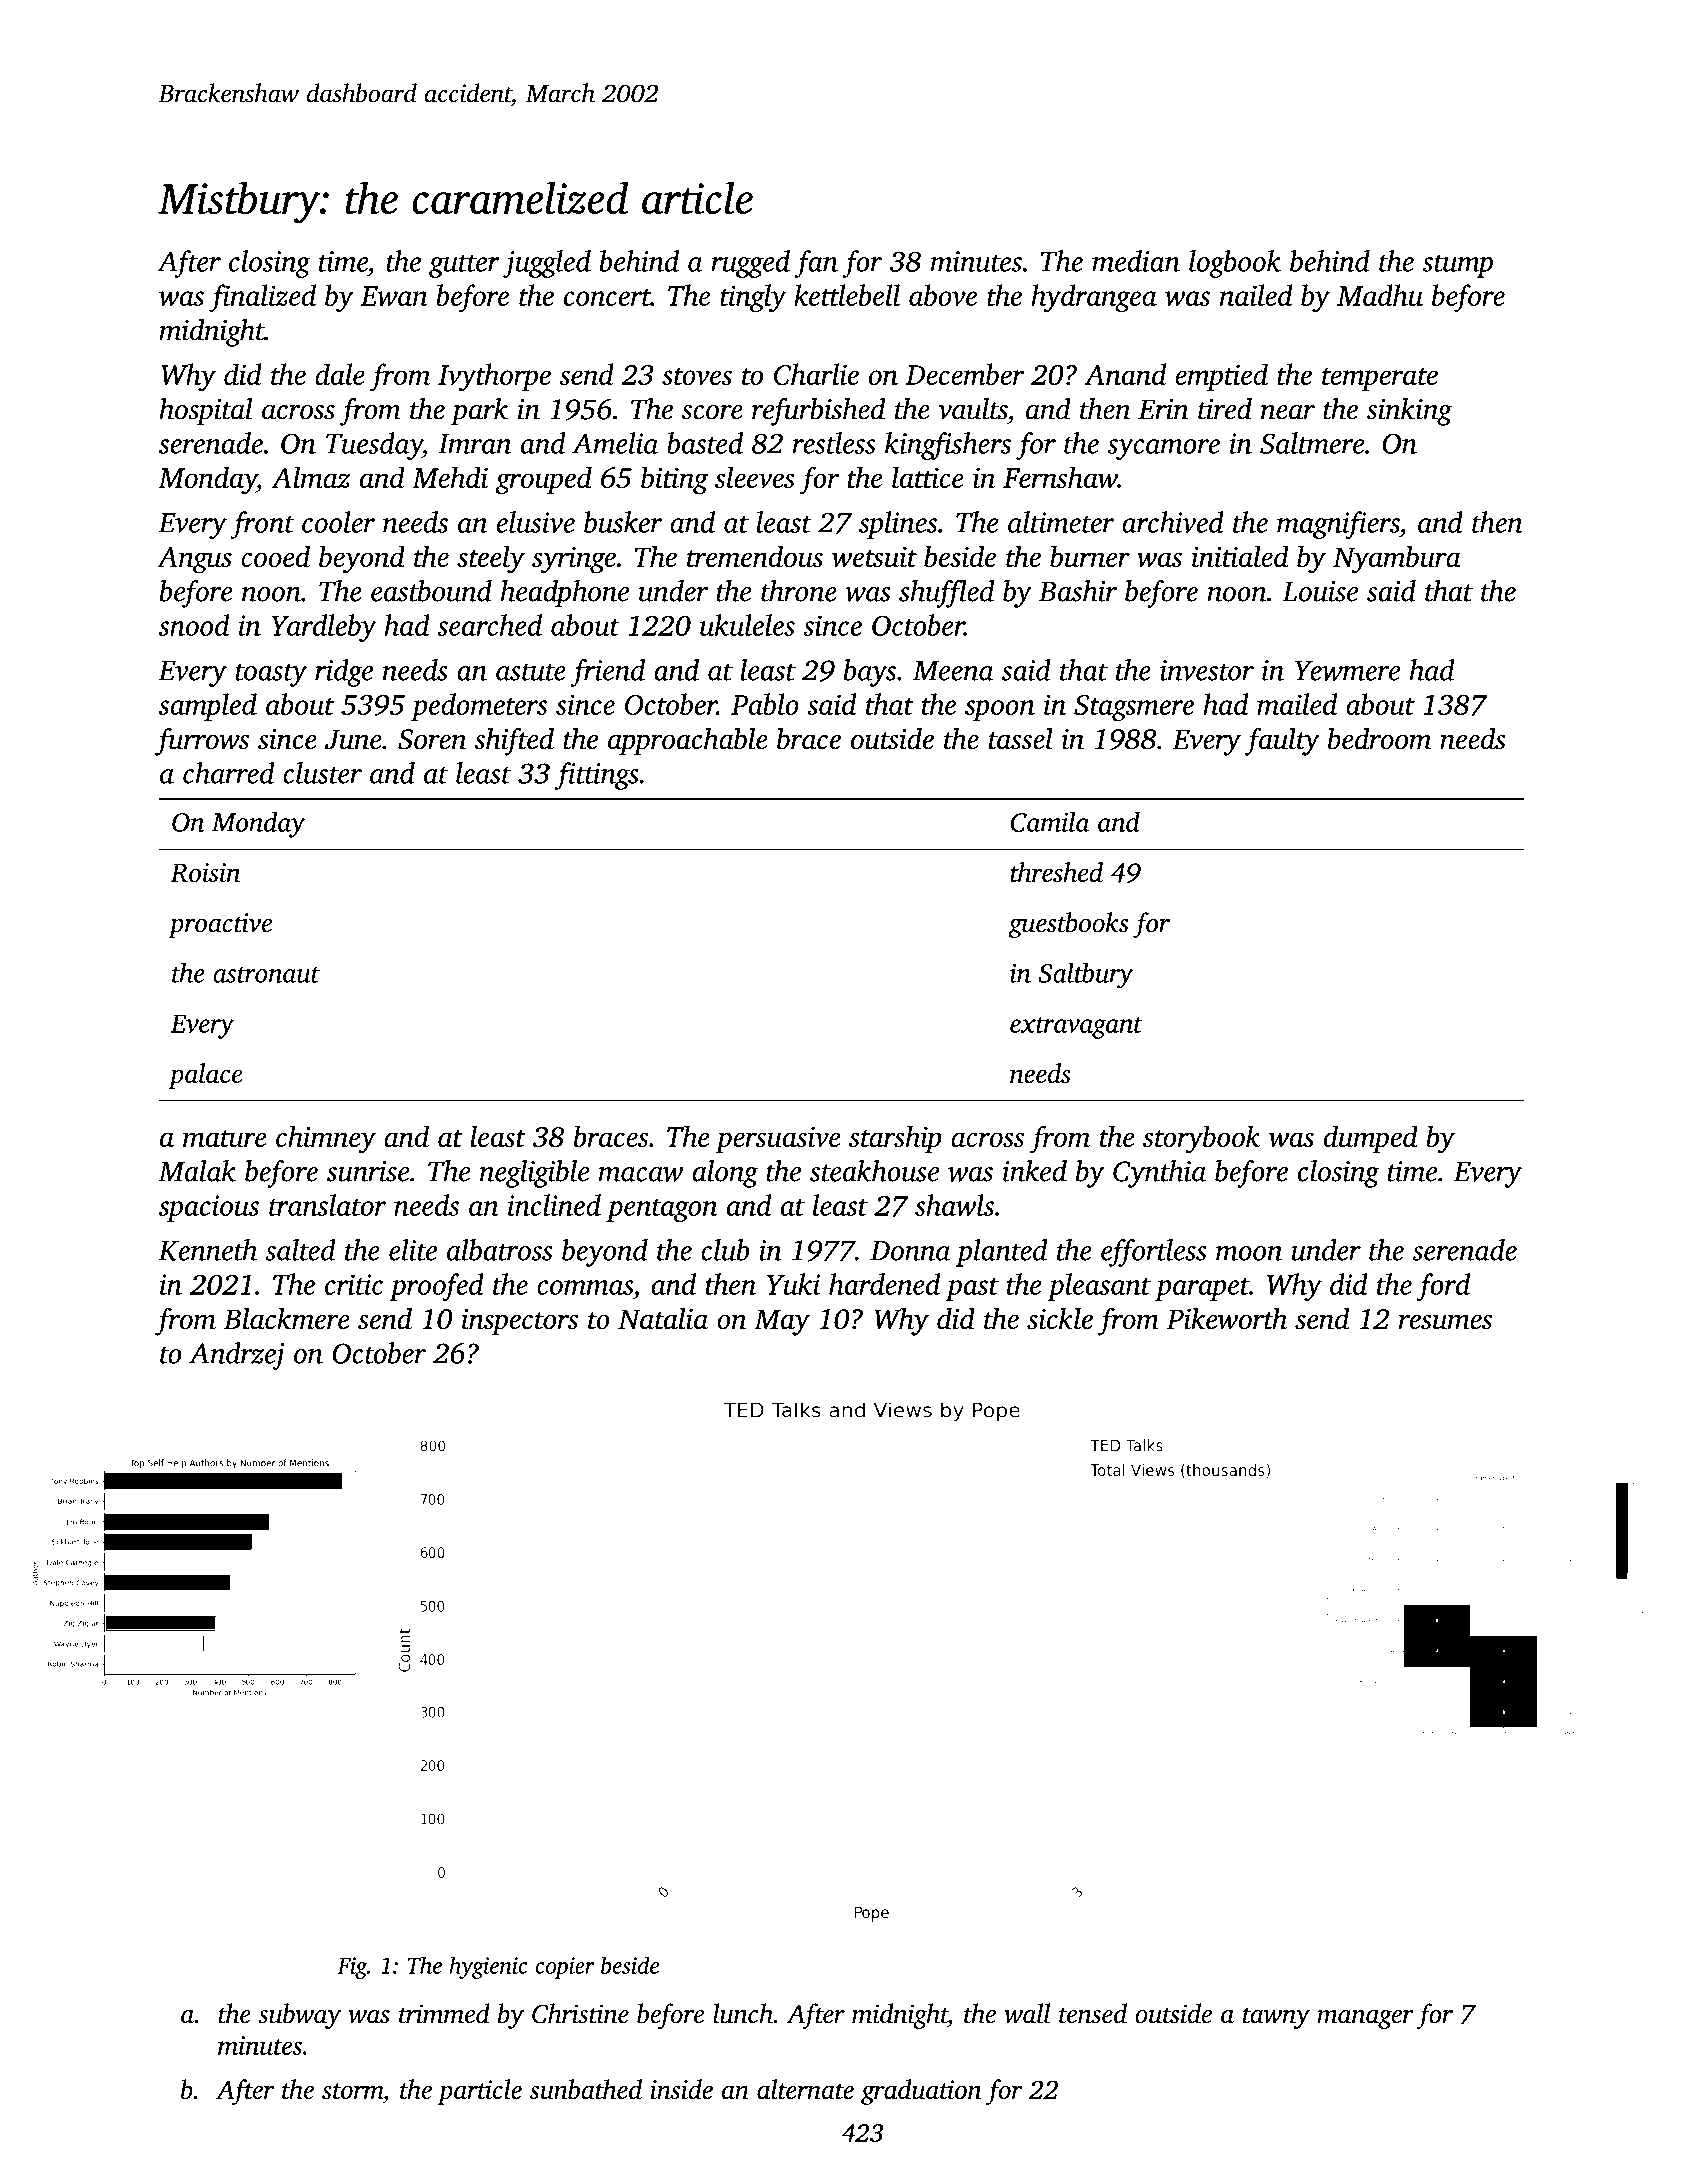  I want to click on above, so click(943, 295).
